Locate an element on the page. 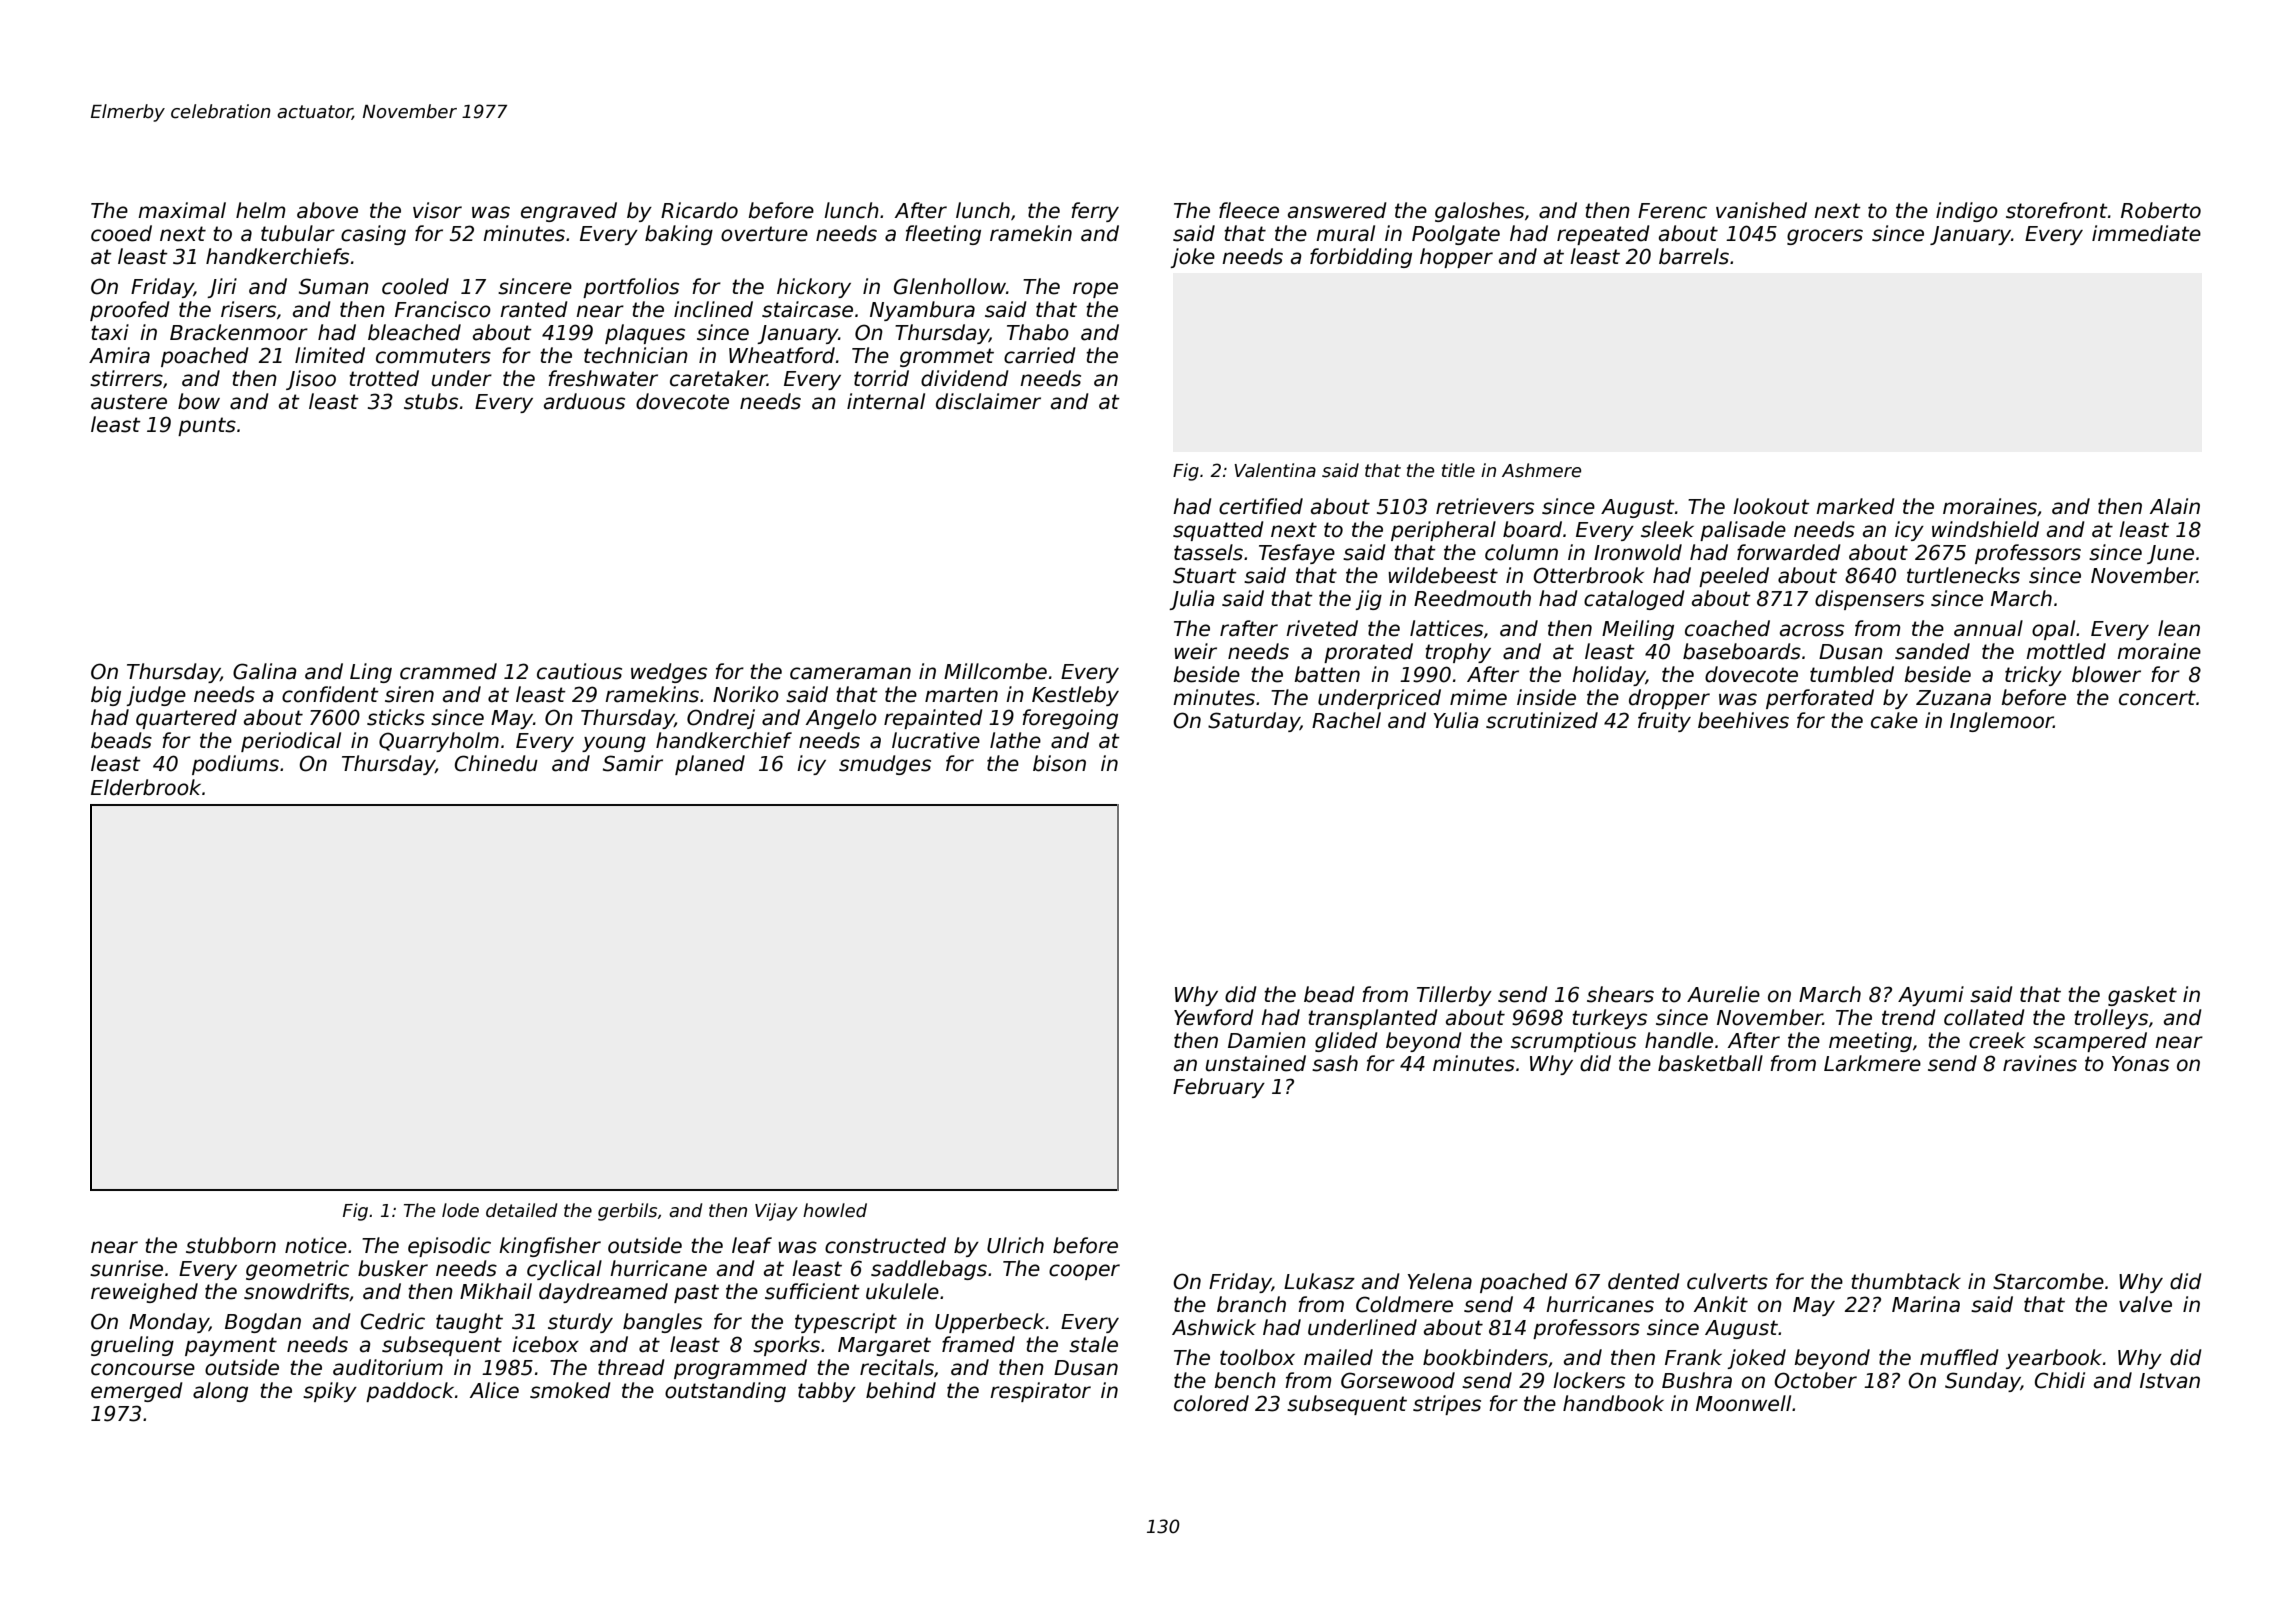  concert is located at coordinates (2157, 698).
